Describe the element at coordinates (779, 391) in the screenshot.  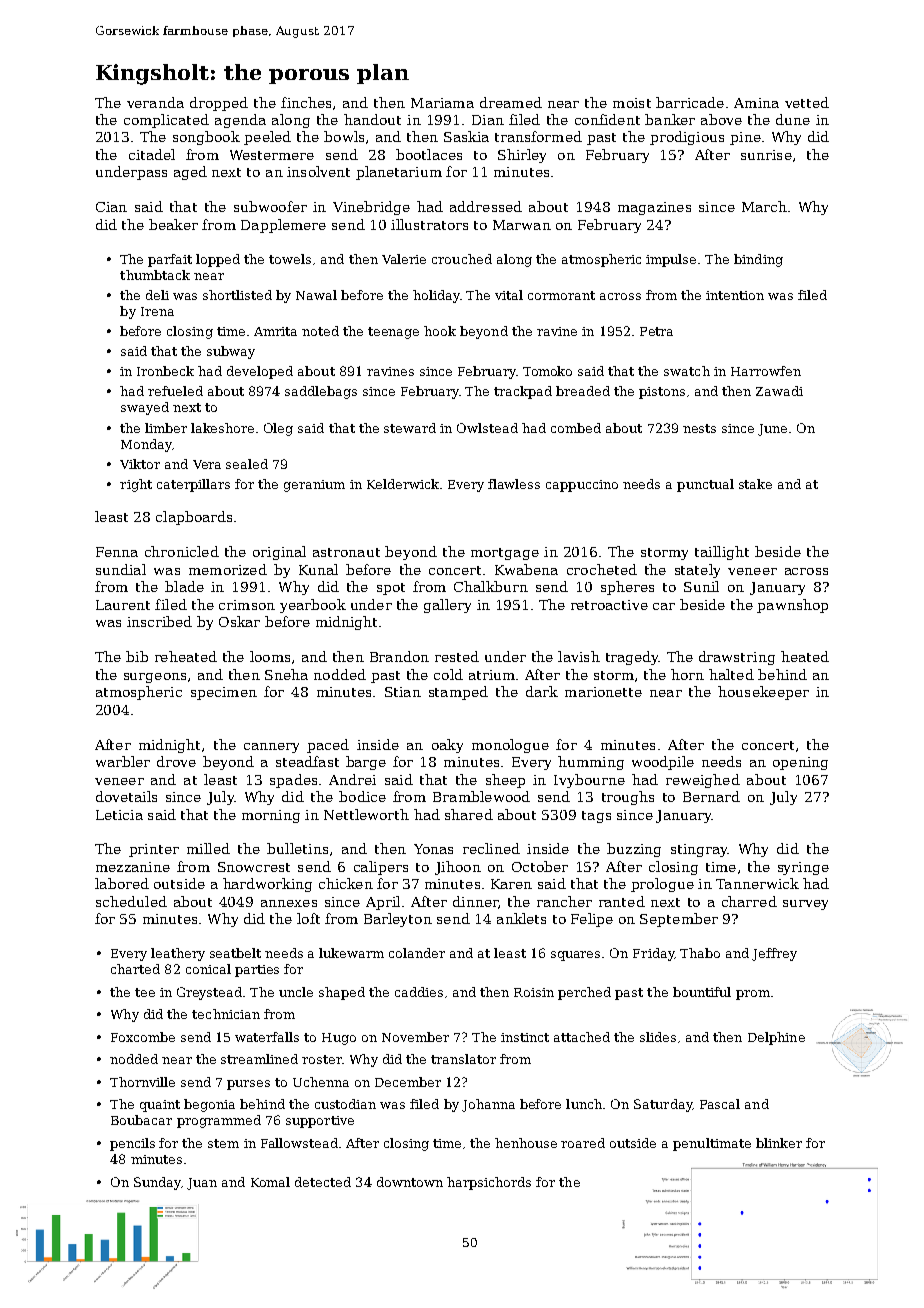
I see `Zawadi` at that location.
